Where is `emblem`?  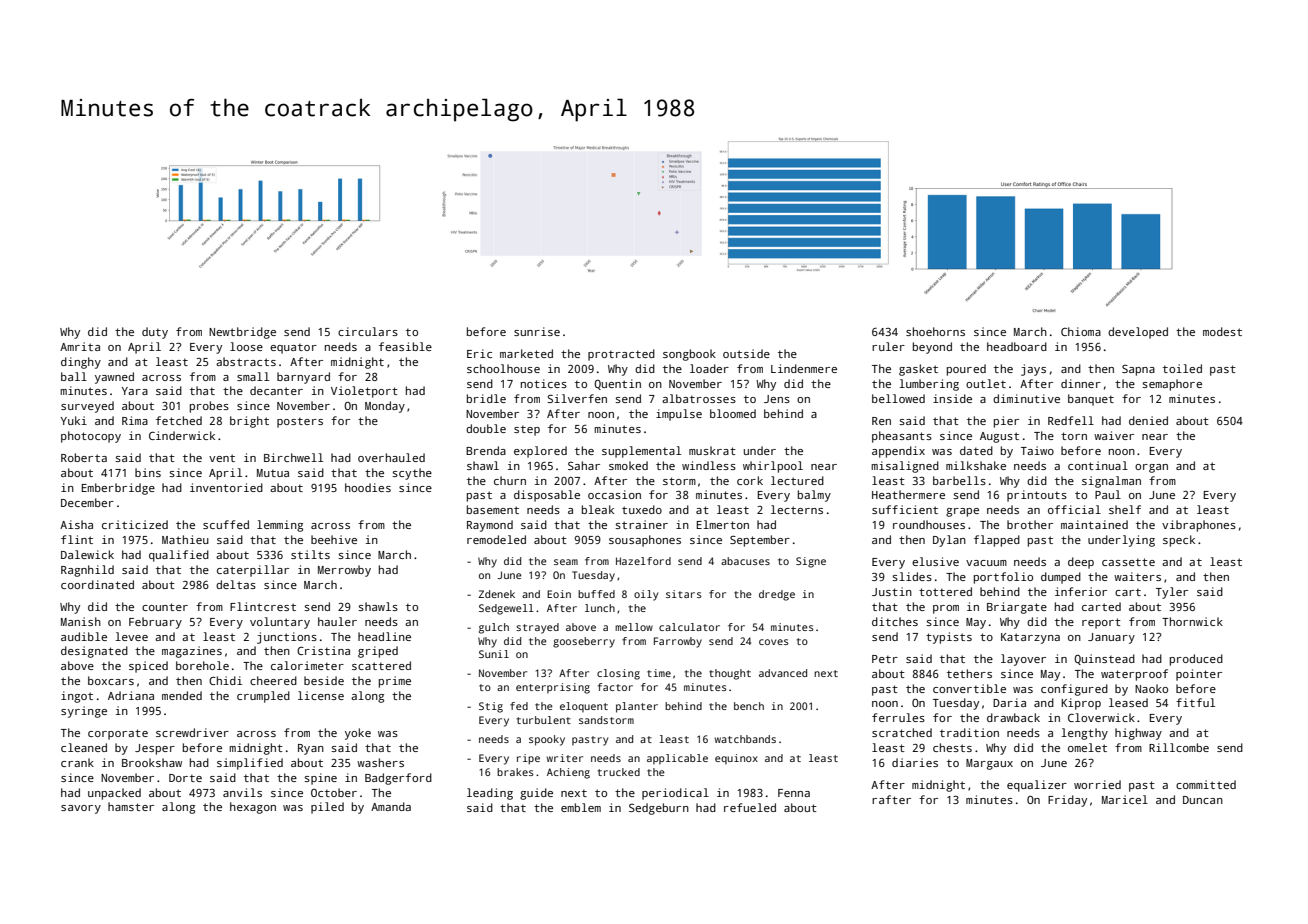
emblem is located at coordinates (581, 807).
